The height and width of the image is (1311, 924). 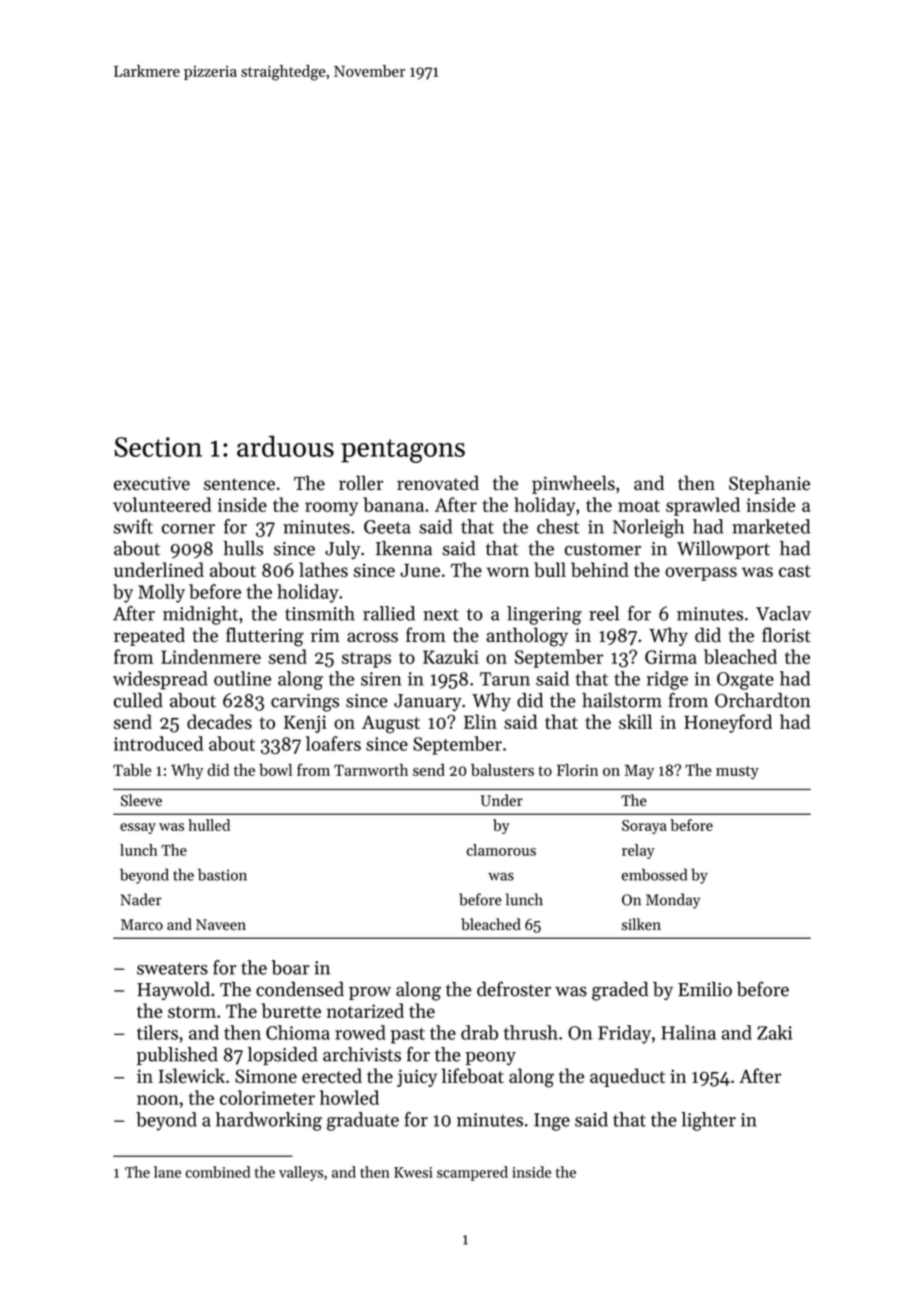 I want to click on clamorous, so click(x=501, y=850).
